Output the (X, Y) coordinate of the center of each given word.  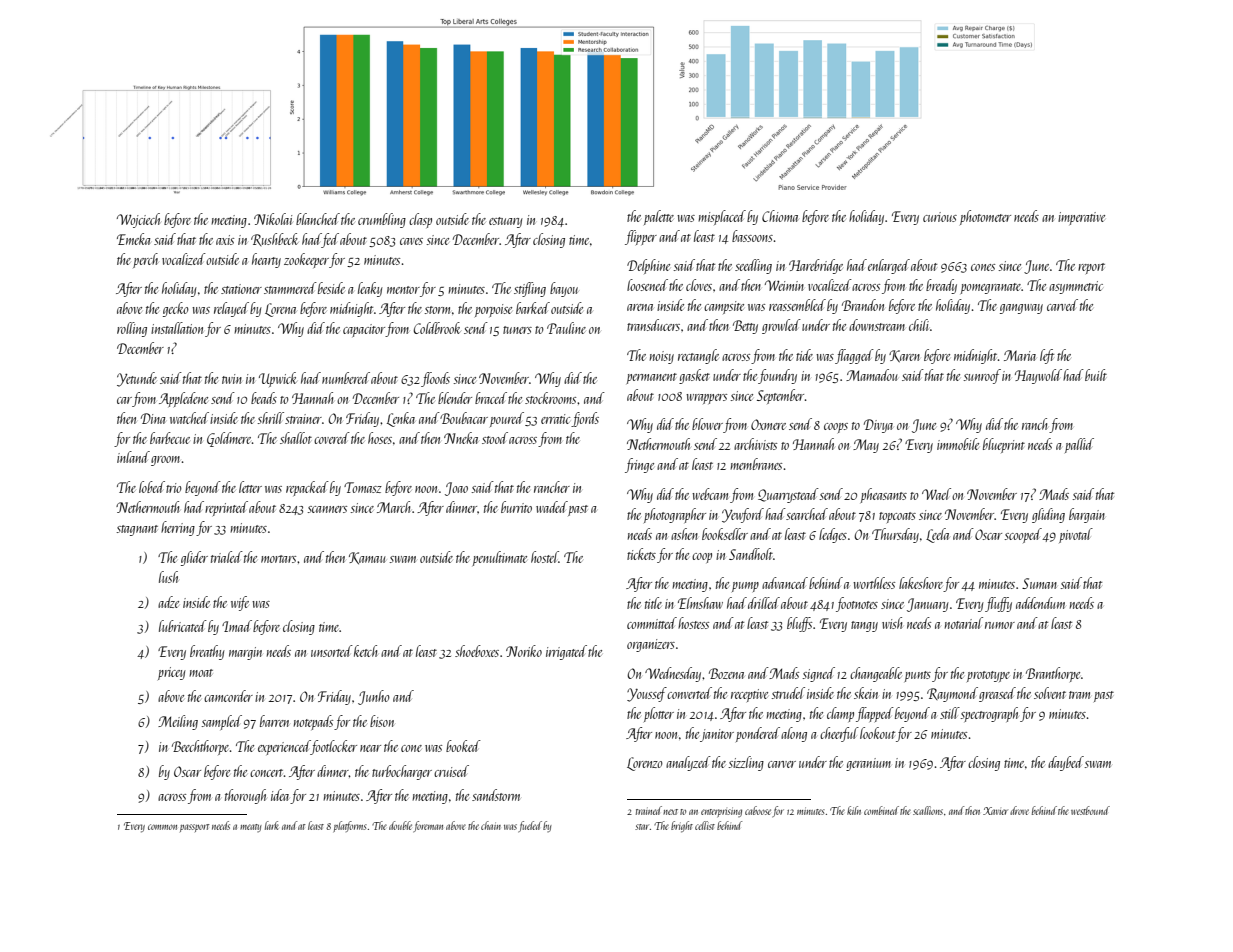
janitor (717, 735)
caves (411, 241)
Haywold (1038, 376)
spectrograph (989, 714)
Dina (153, 418)
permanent (651, 378)
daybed (1066, 763)
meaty (251, 828)
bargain (1087, 515)
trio (174, 488)
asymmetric (1076, 287)
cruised (451, 771)
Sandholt (751, 554)
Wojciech (138, 220)
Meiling (178, 722)
